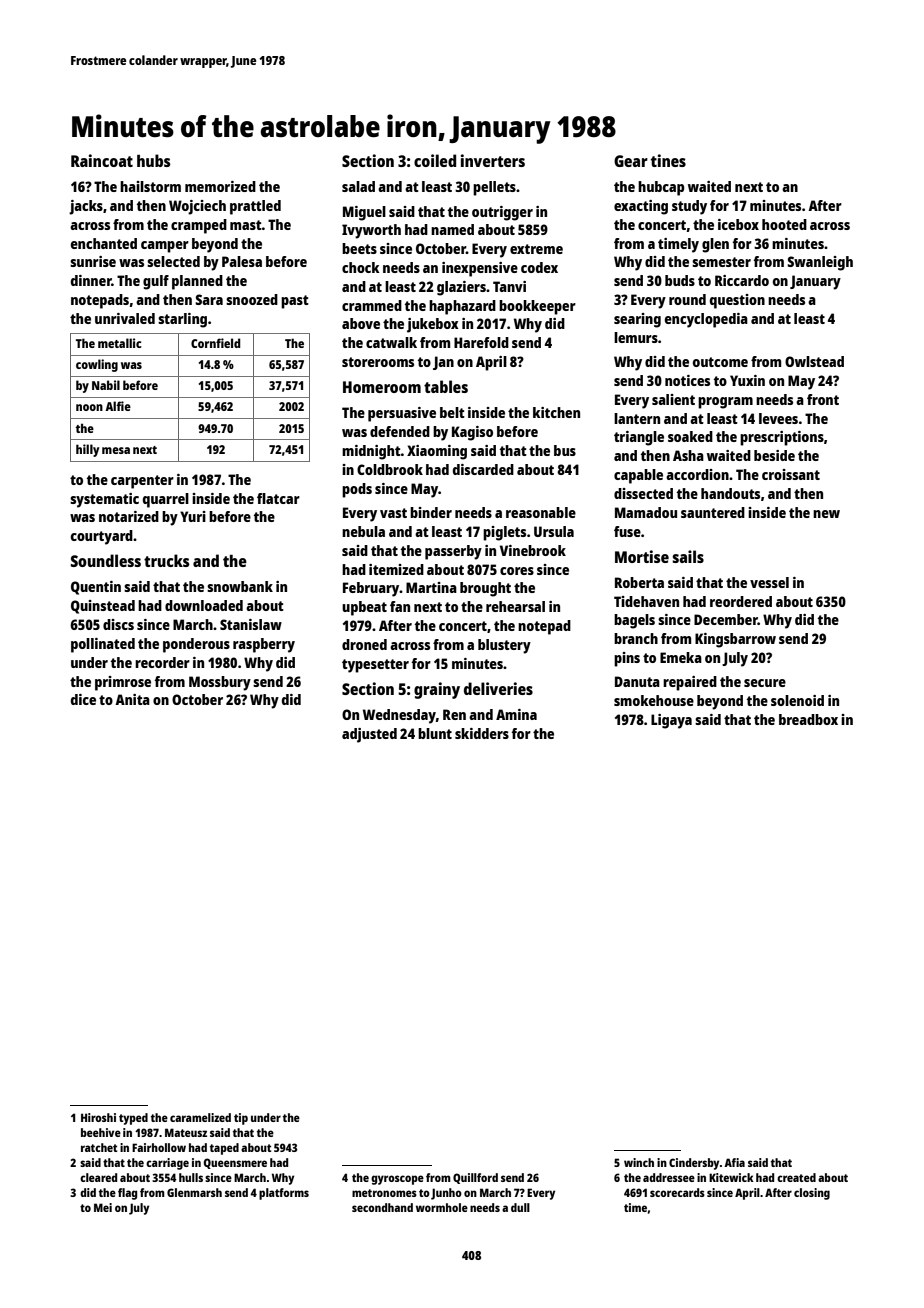 This document has width=924, height=1308. What do you see at coordinates (197, 207) in the document?
I see `Wojciech` at bounding box center [197, 207].
